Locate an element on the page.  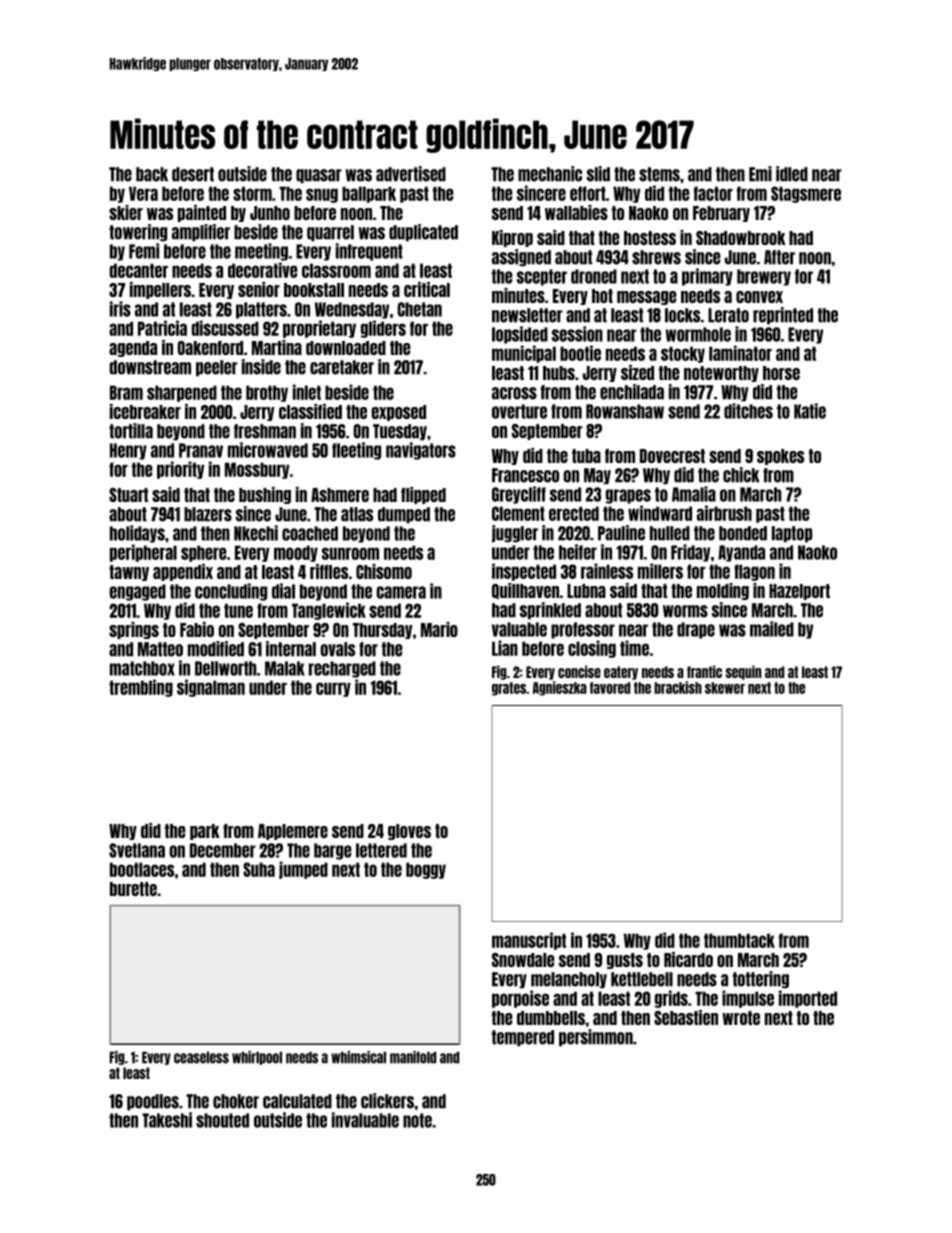
municipal is located at coordinates (524, 354).
